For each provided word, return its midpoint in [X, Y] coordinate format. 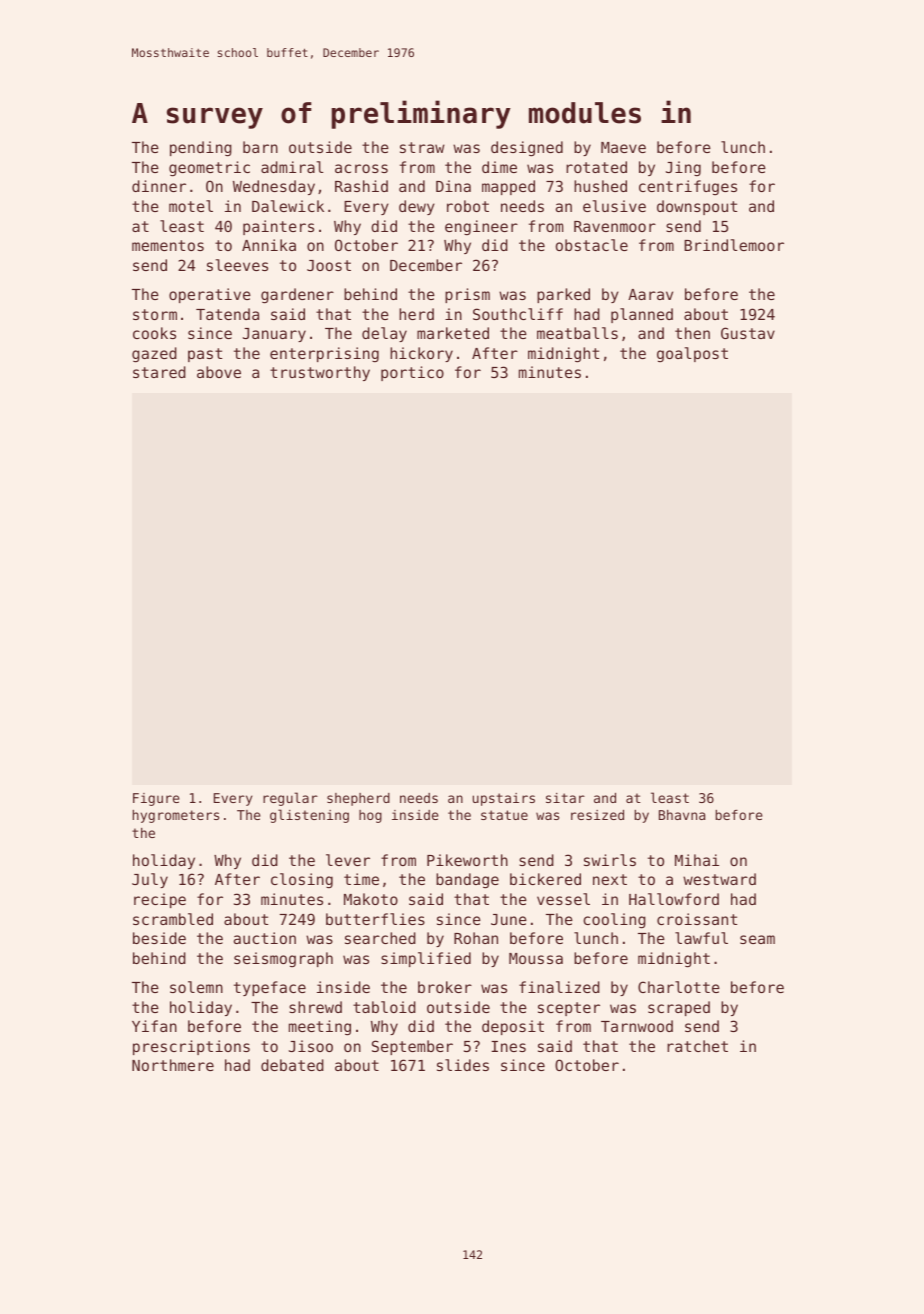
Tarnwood [637, 1026]
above [219, 372]
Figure [156, 799]
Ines [508, 1046]
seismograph [283, 959]
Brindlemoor [734, 245]
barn [260, 147]
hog [370, 816]
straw [422, 147]
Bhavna [682, 815]
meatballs [577, 333]
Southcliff [518, 314]
